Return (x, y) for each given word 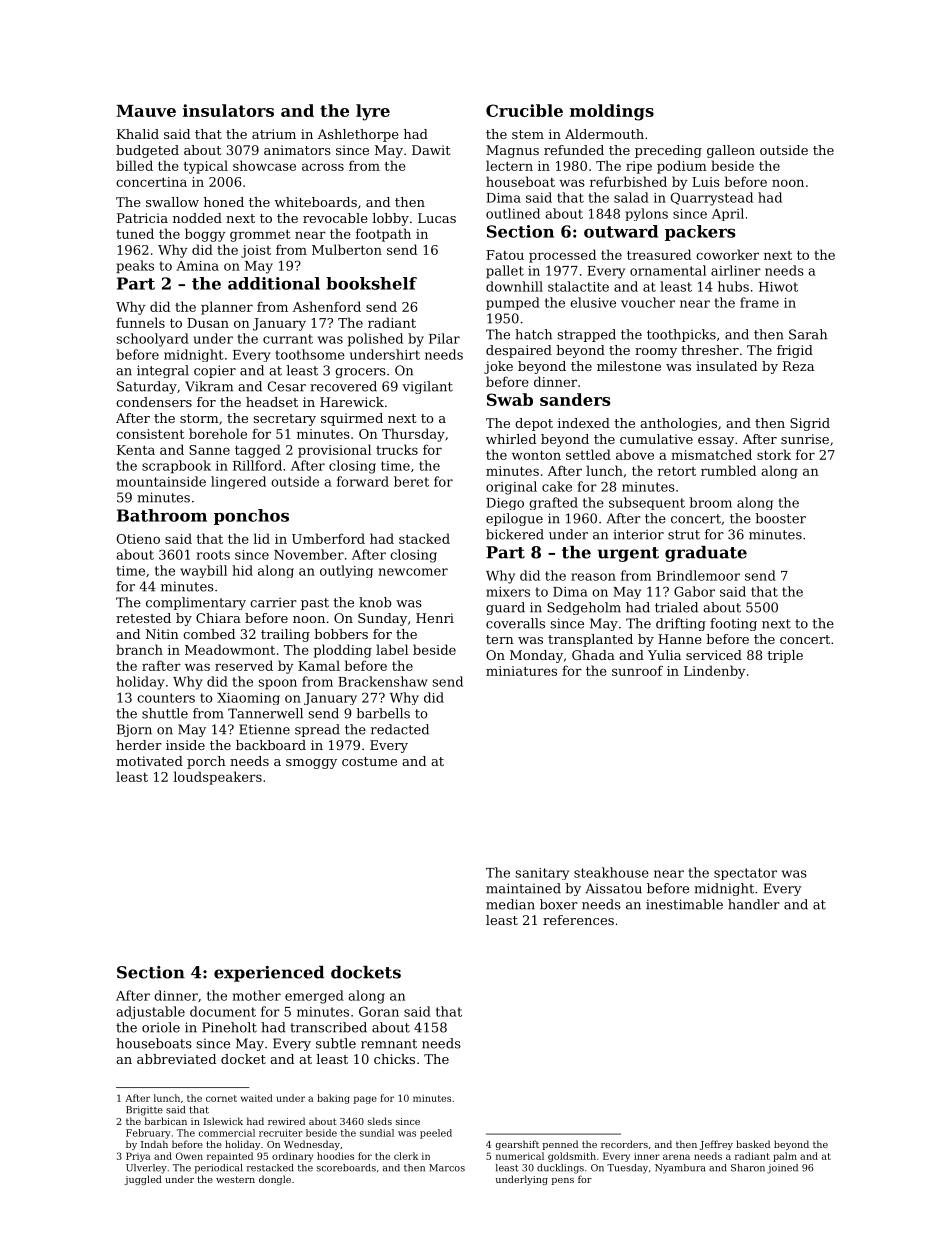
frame (759, 302)
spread (317, 730)
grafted (553, 503)
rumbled (728, 470)
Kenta (136, 450)
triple (785, 656)
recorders (624, 1144)
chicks (394, 1059)
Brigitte (144, 1111)
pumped (513, 303)
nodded (197, 218)
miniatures (521, 671)
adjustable (150, 1012)
